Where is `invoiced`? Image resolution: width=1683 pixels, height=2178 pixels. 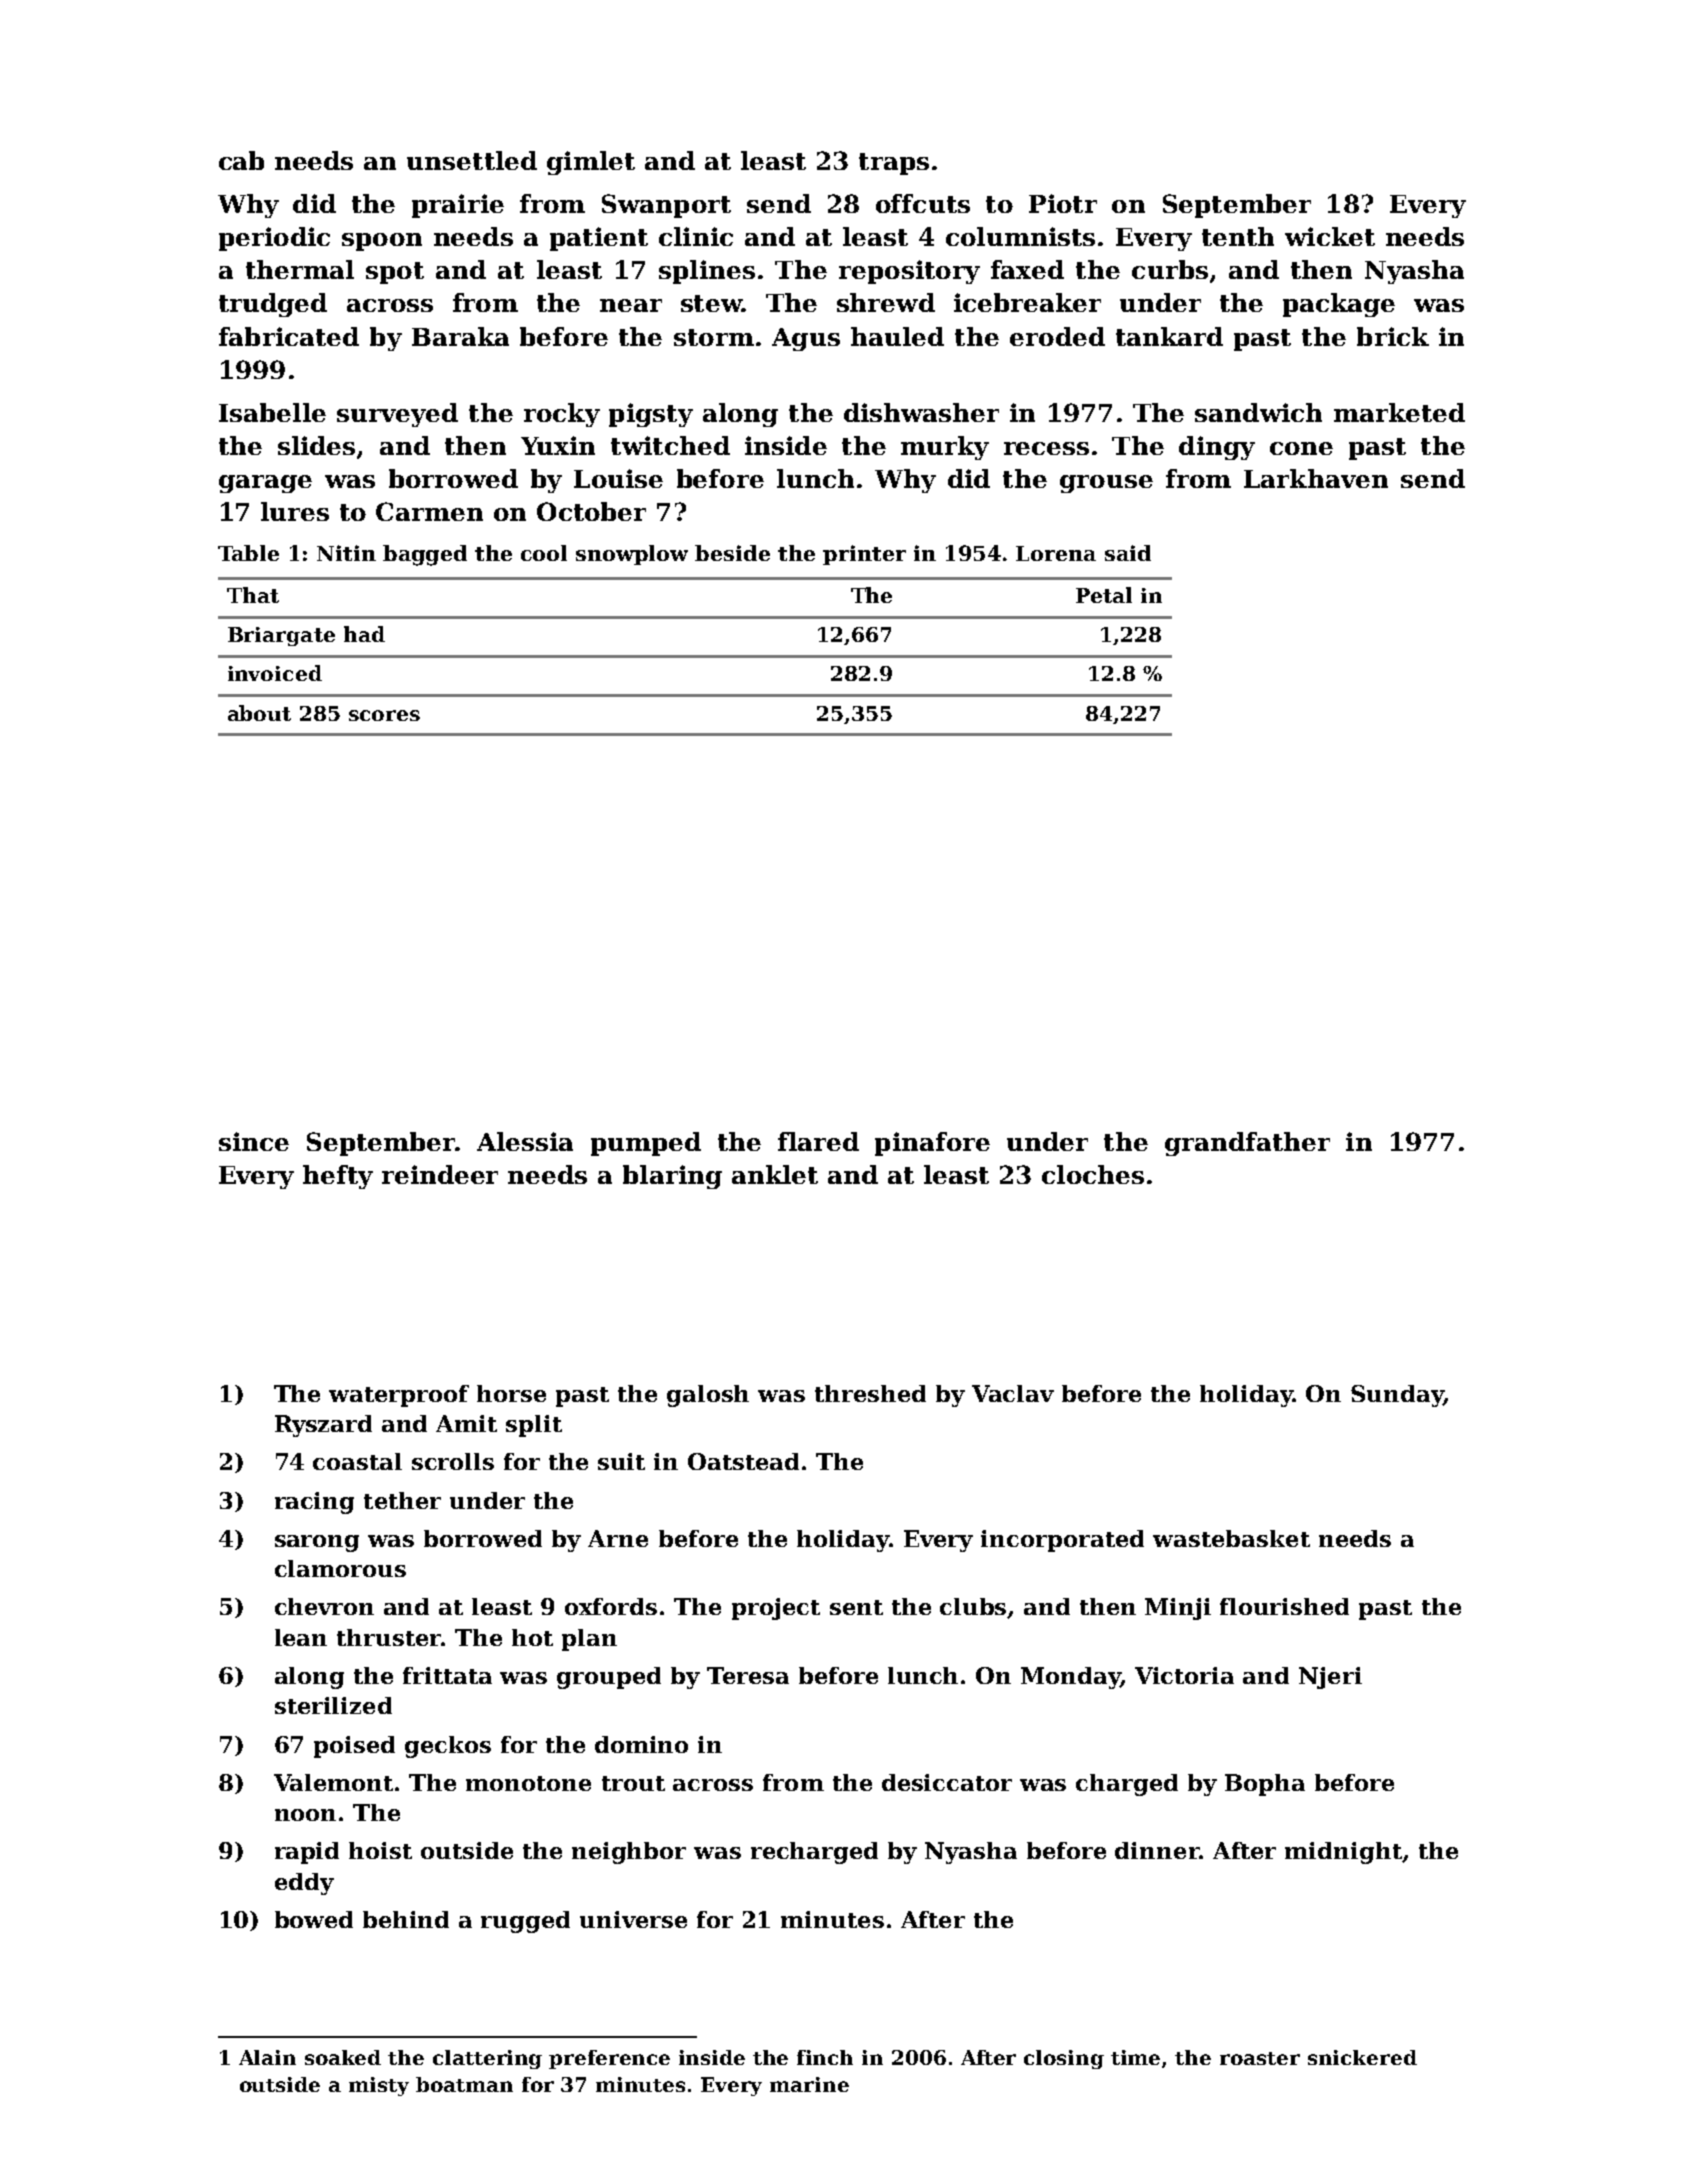
invoiced is located at coordinates (275, 673).
